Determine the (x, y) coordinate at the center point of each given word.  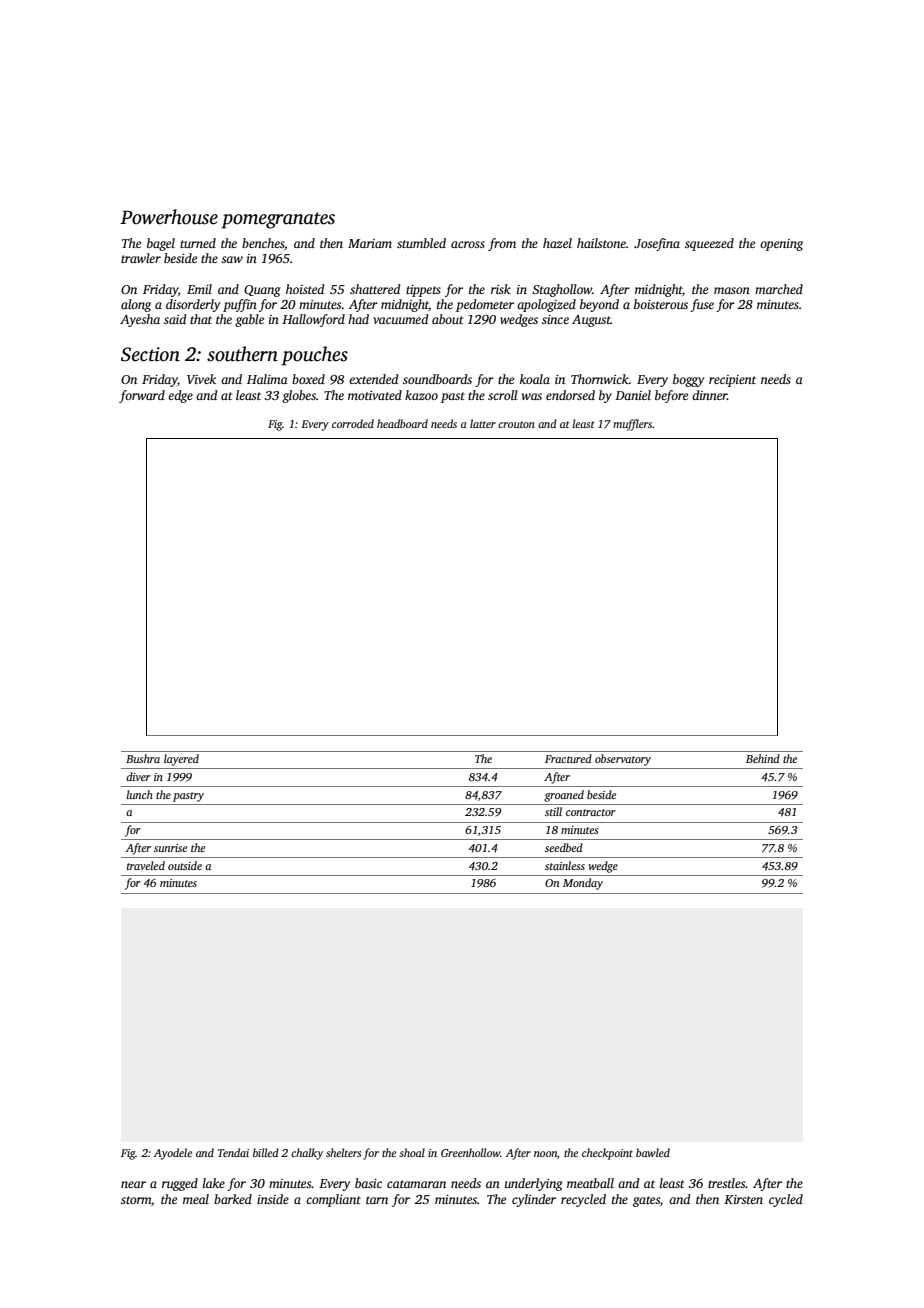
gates (646, 1201)
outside (185, 865)
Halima (267, 379)
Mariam (370, 243)
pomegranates (278, 220)
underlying (534, 1184)
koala (535, 379)
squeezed (709, 244)
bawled (653, 1152)
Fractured (568, 758)
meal (196, 1199)
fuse (702, 305)
